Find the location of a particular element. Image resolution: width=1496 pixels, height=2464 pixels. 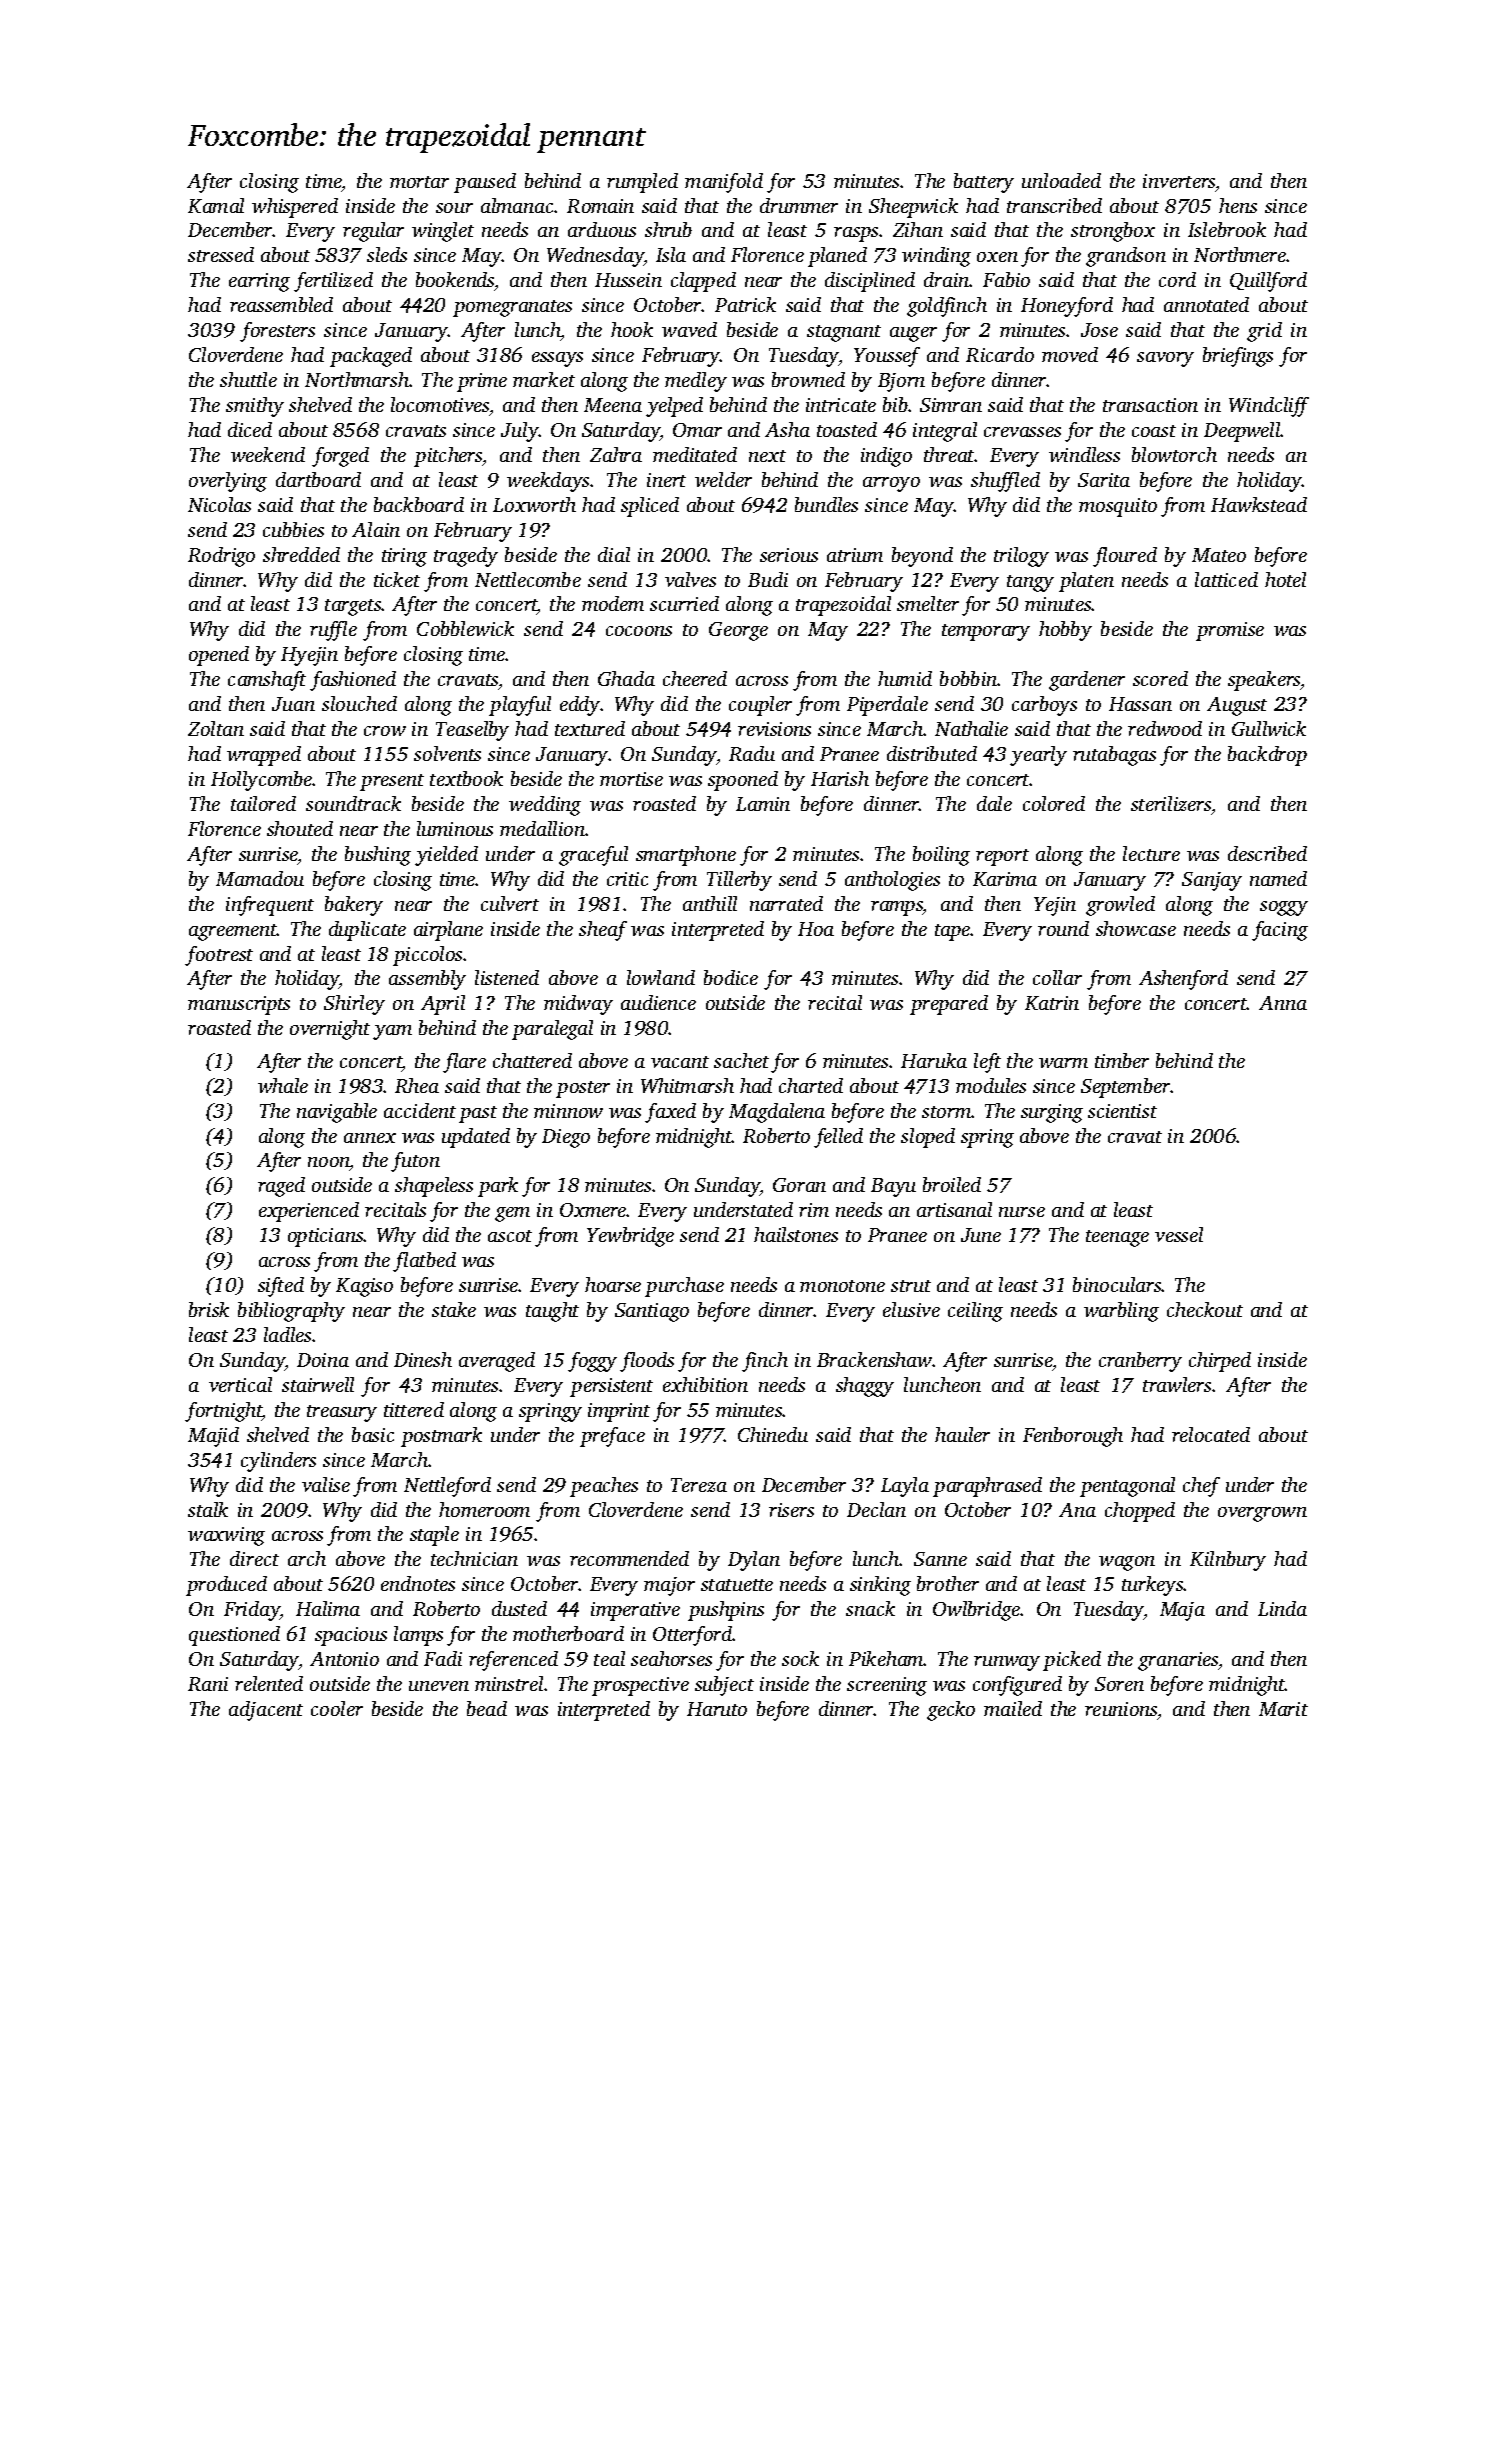

opened is located at coordinates (219, 656).
